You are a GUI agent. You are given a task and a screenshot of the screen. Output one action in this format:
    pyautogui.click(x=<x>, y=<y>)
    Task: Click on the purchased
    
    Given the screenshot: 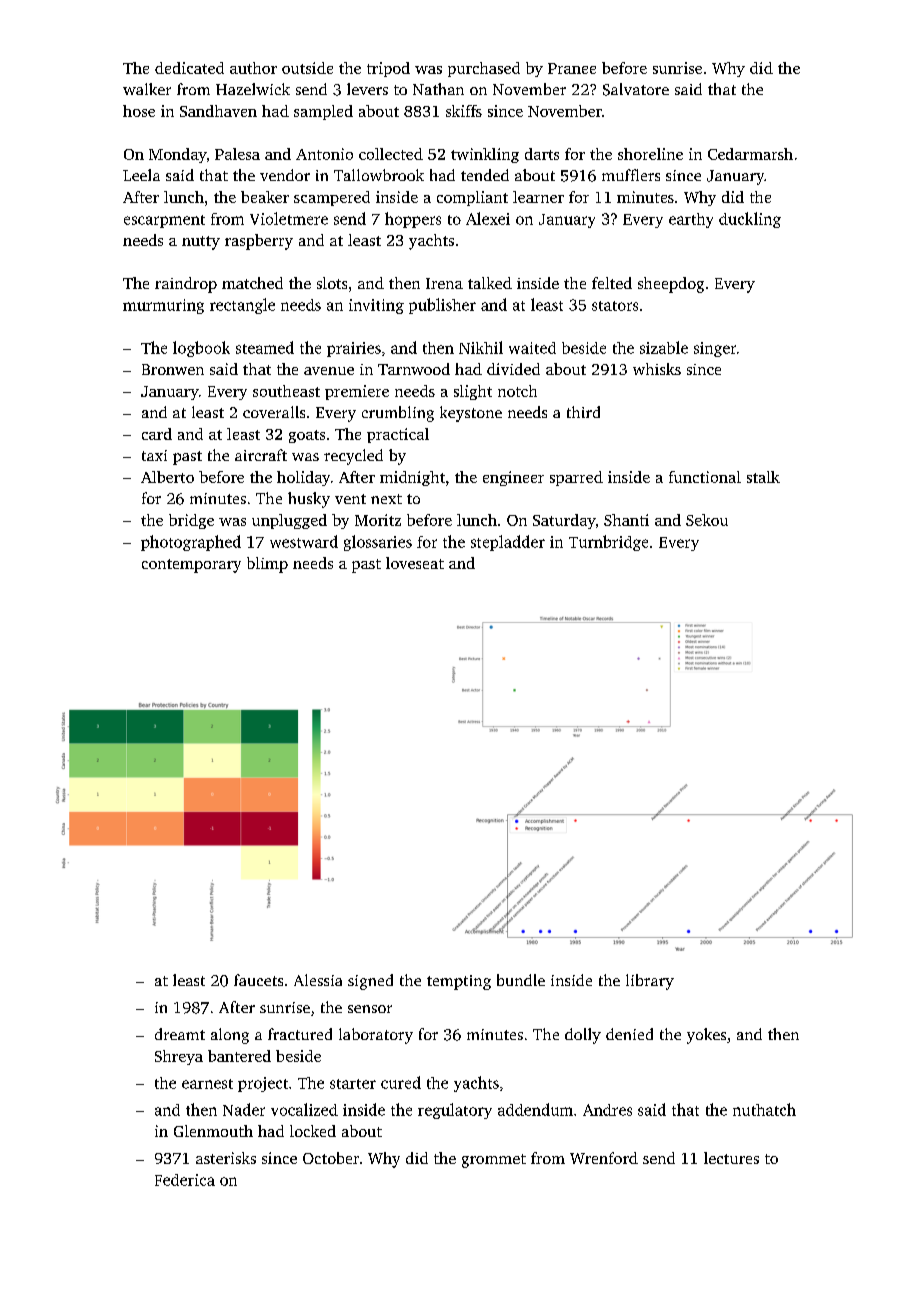 What is the action you would take?
    pyautogui.click(x=484, y=69)
